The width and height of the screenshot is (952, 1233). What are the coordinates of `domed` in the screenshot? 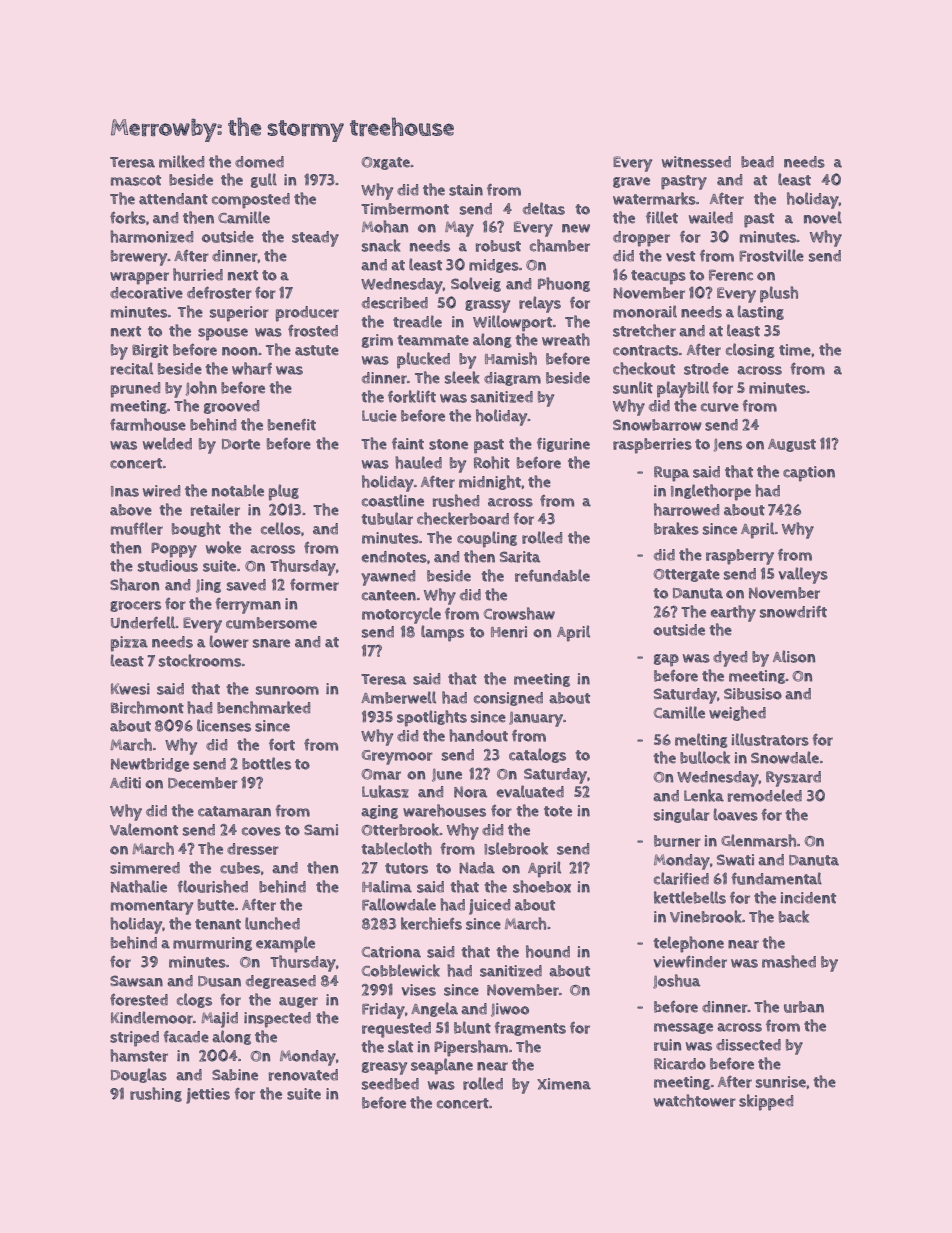 It's located at (259, 162).
